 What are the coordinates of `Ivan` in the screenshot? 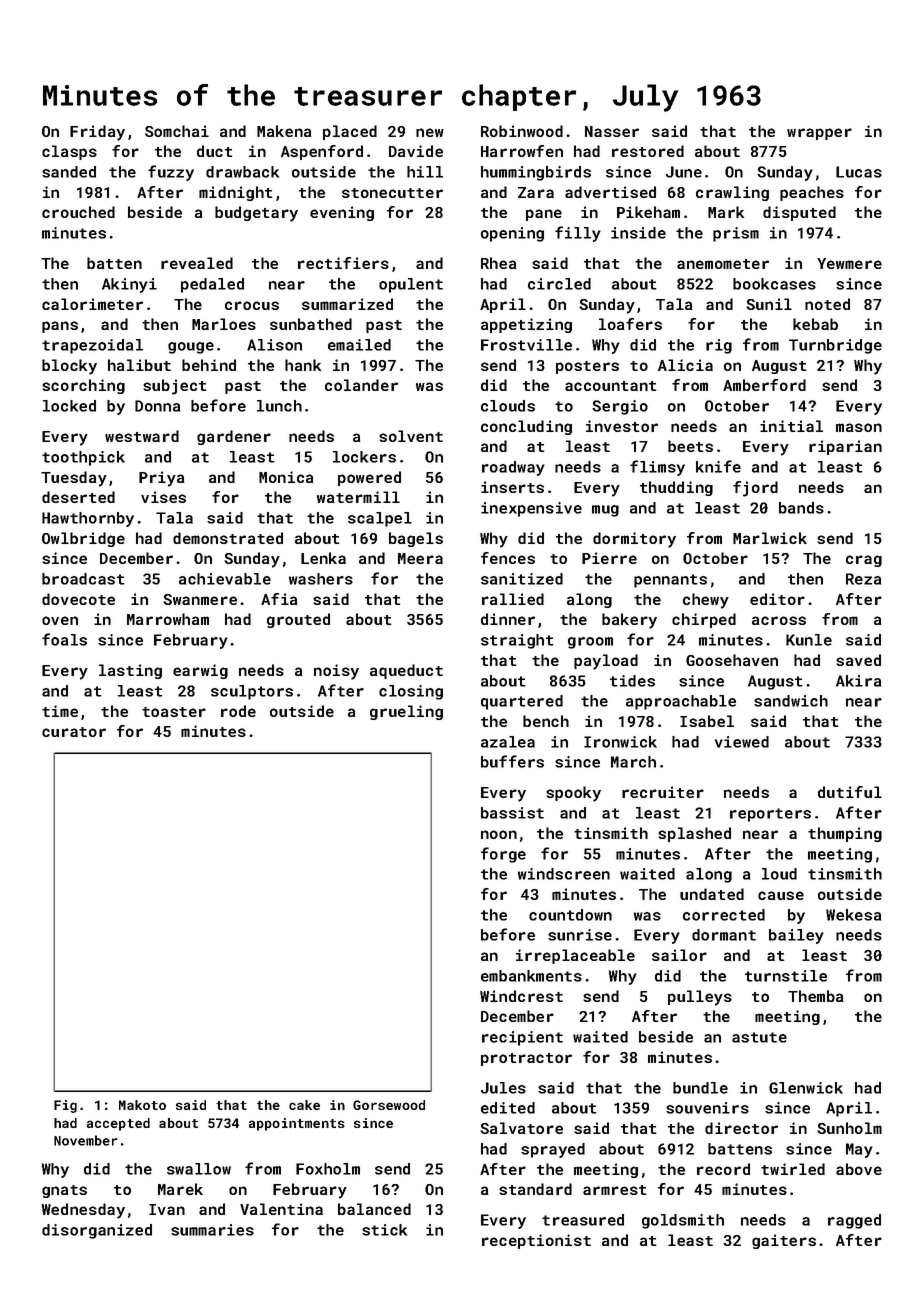 It's located at (167, 1209).
